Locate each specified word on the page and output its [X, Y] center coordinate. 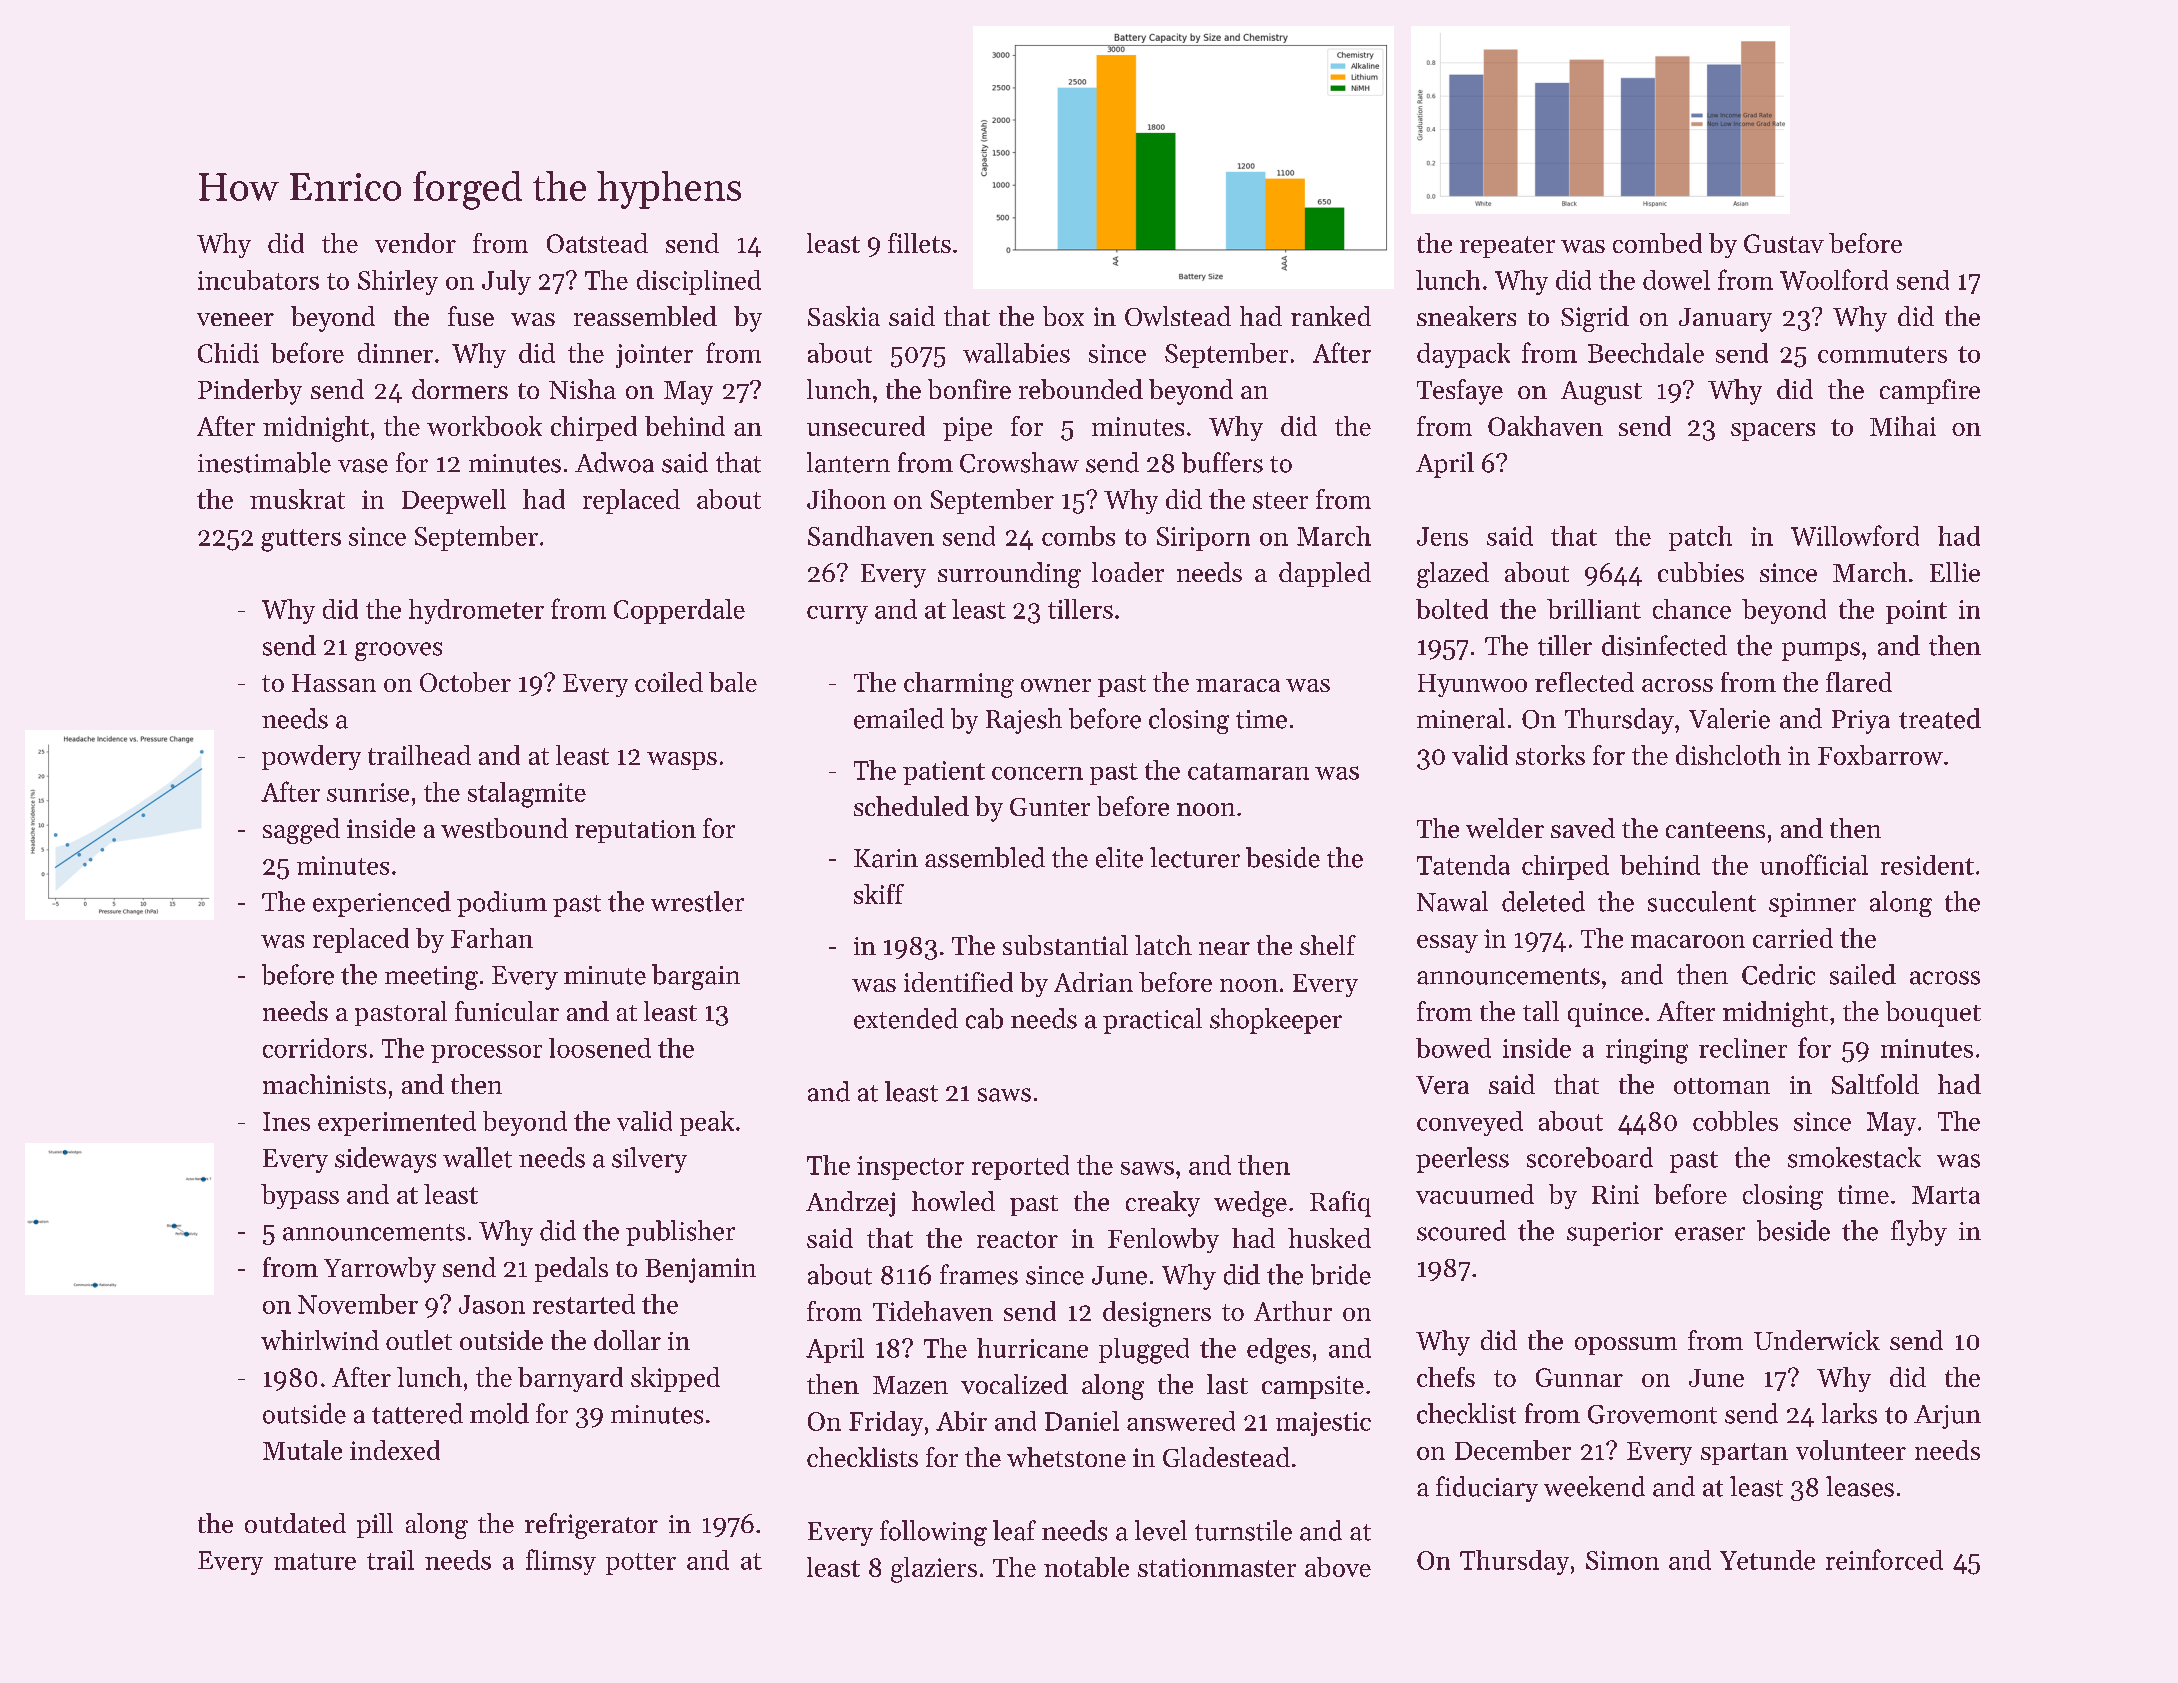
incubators [258, 280]
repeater [1507, 247]
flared [1859, 682]
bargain [696, 977]
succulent [1702, 901]
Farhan [492, 938]
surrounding [1009, 575]
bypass [300, 1196]
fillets [919, 243]
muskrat [297, 499]
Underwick [1817, 1340]
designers [1157, 1314]
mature [315, 1561]
